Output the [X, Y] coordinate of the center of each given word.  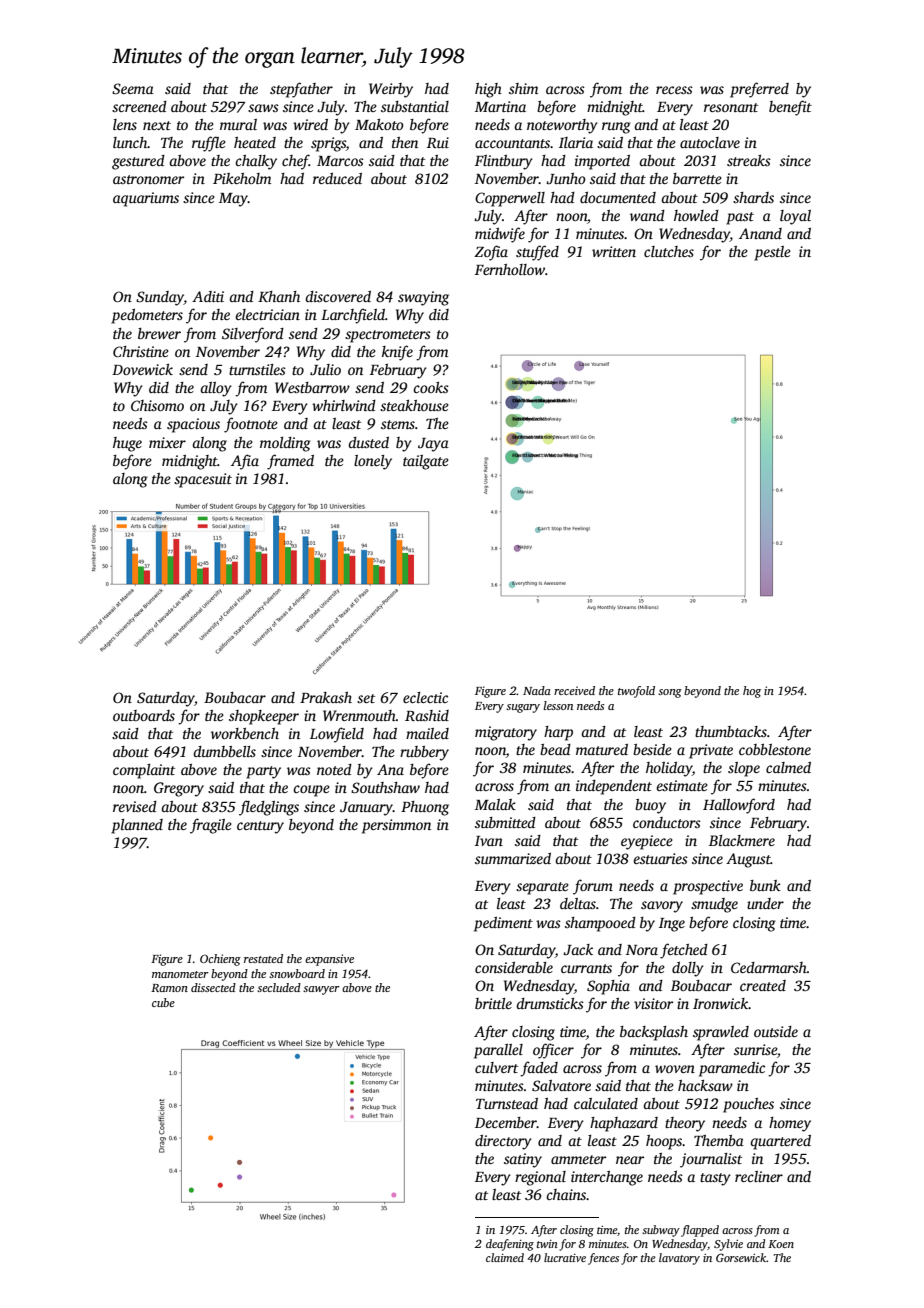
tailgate [426, 462]
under [765, 903]
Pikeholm [242, 178]
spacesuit [203, 480]
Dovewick [142, 369]
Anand [760, 233]
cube [163, 1002]
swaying [423, 298]
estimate [682, 785]
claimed [505, 1257]
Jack [578, 949]
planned [137, 826]
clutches [669, 251]
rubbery [424, 753]
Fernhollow [510, 269]
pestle [772, 253]
